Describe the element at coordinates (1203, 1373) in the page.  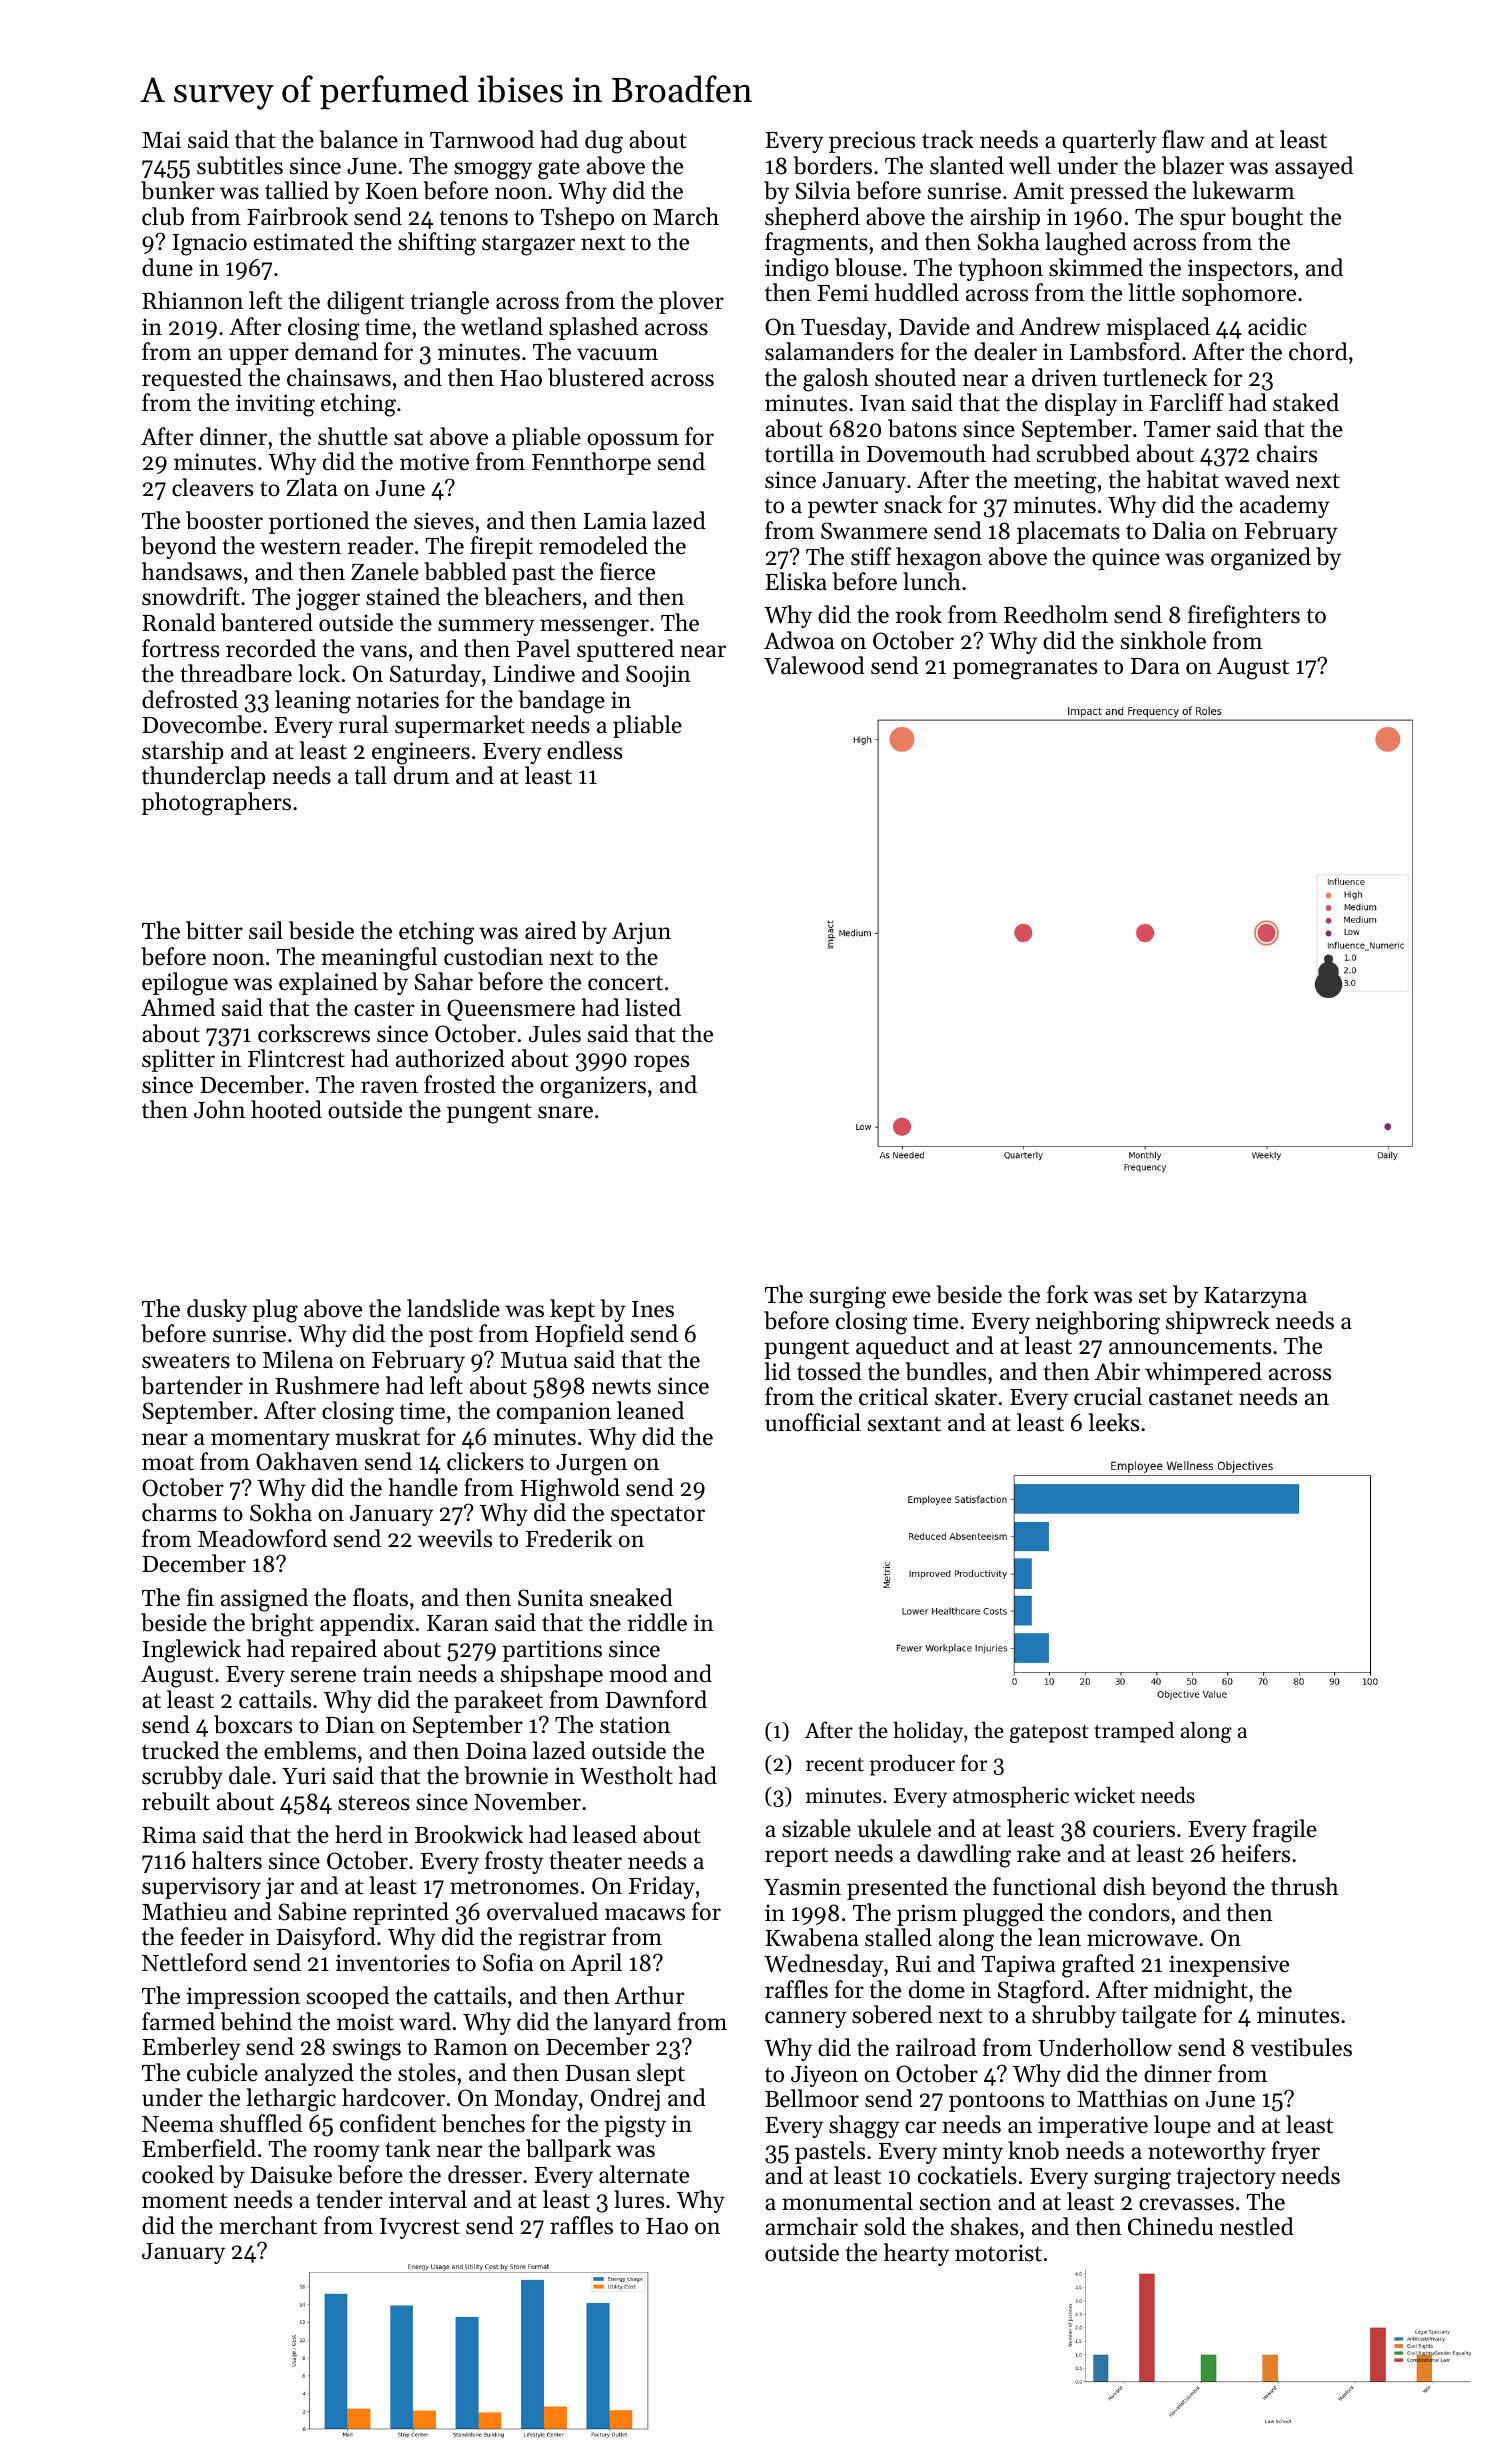
I see `whimpered` at that location.
